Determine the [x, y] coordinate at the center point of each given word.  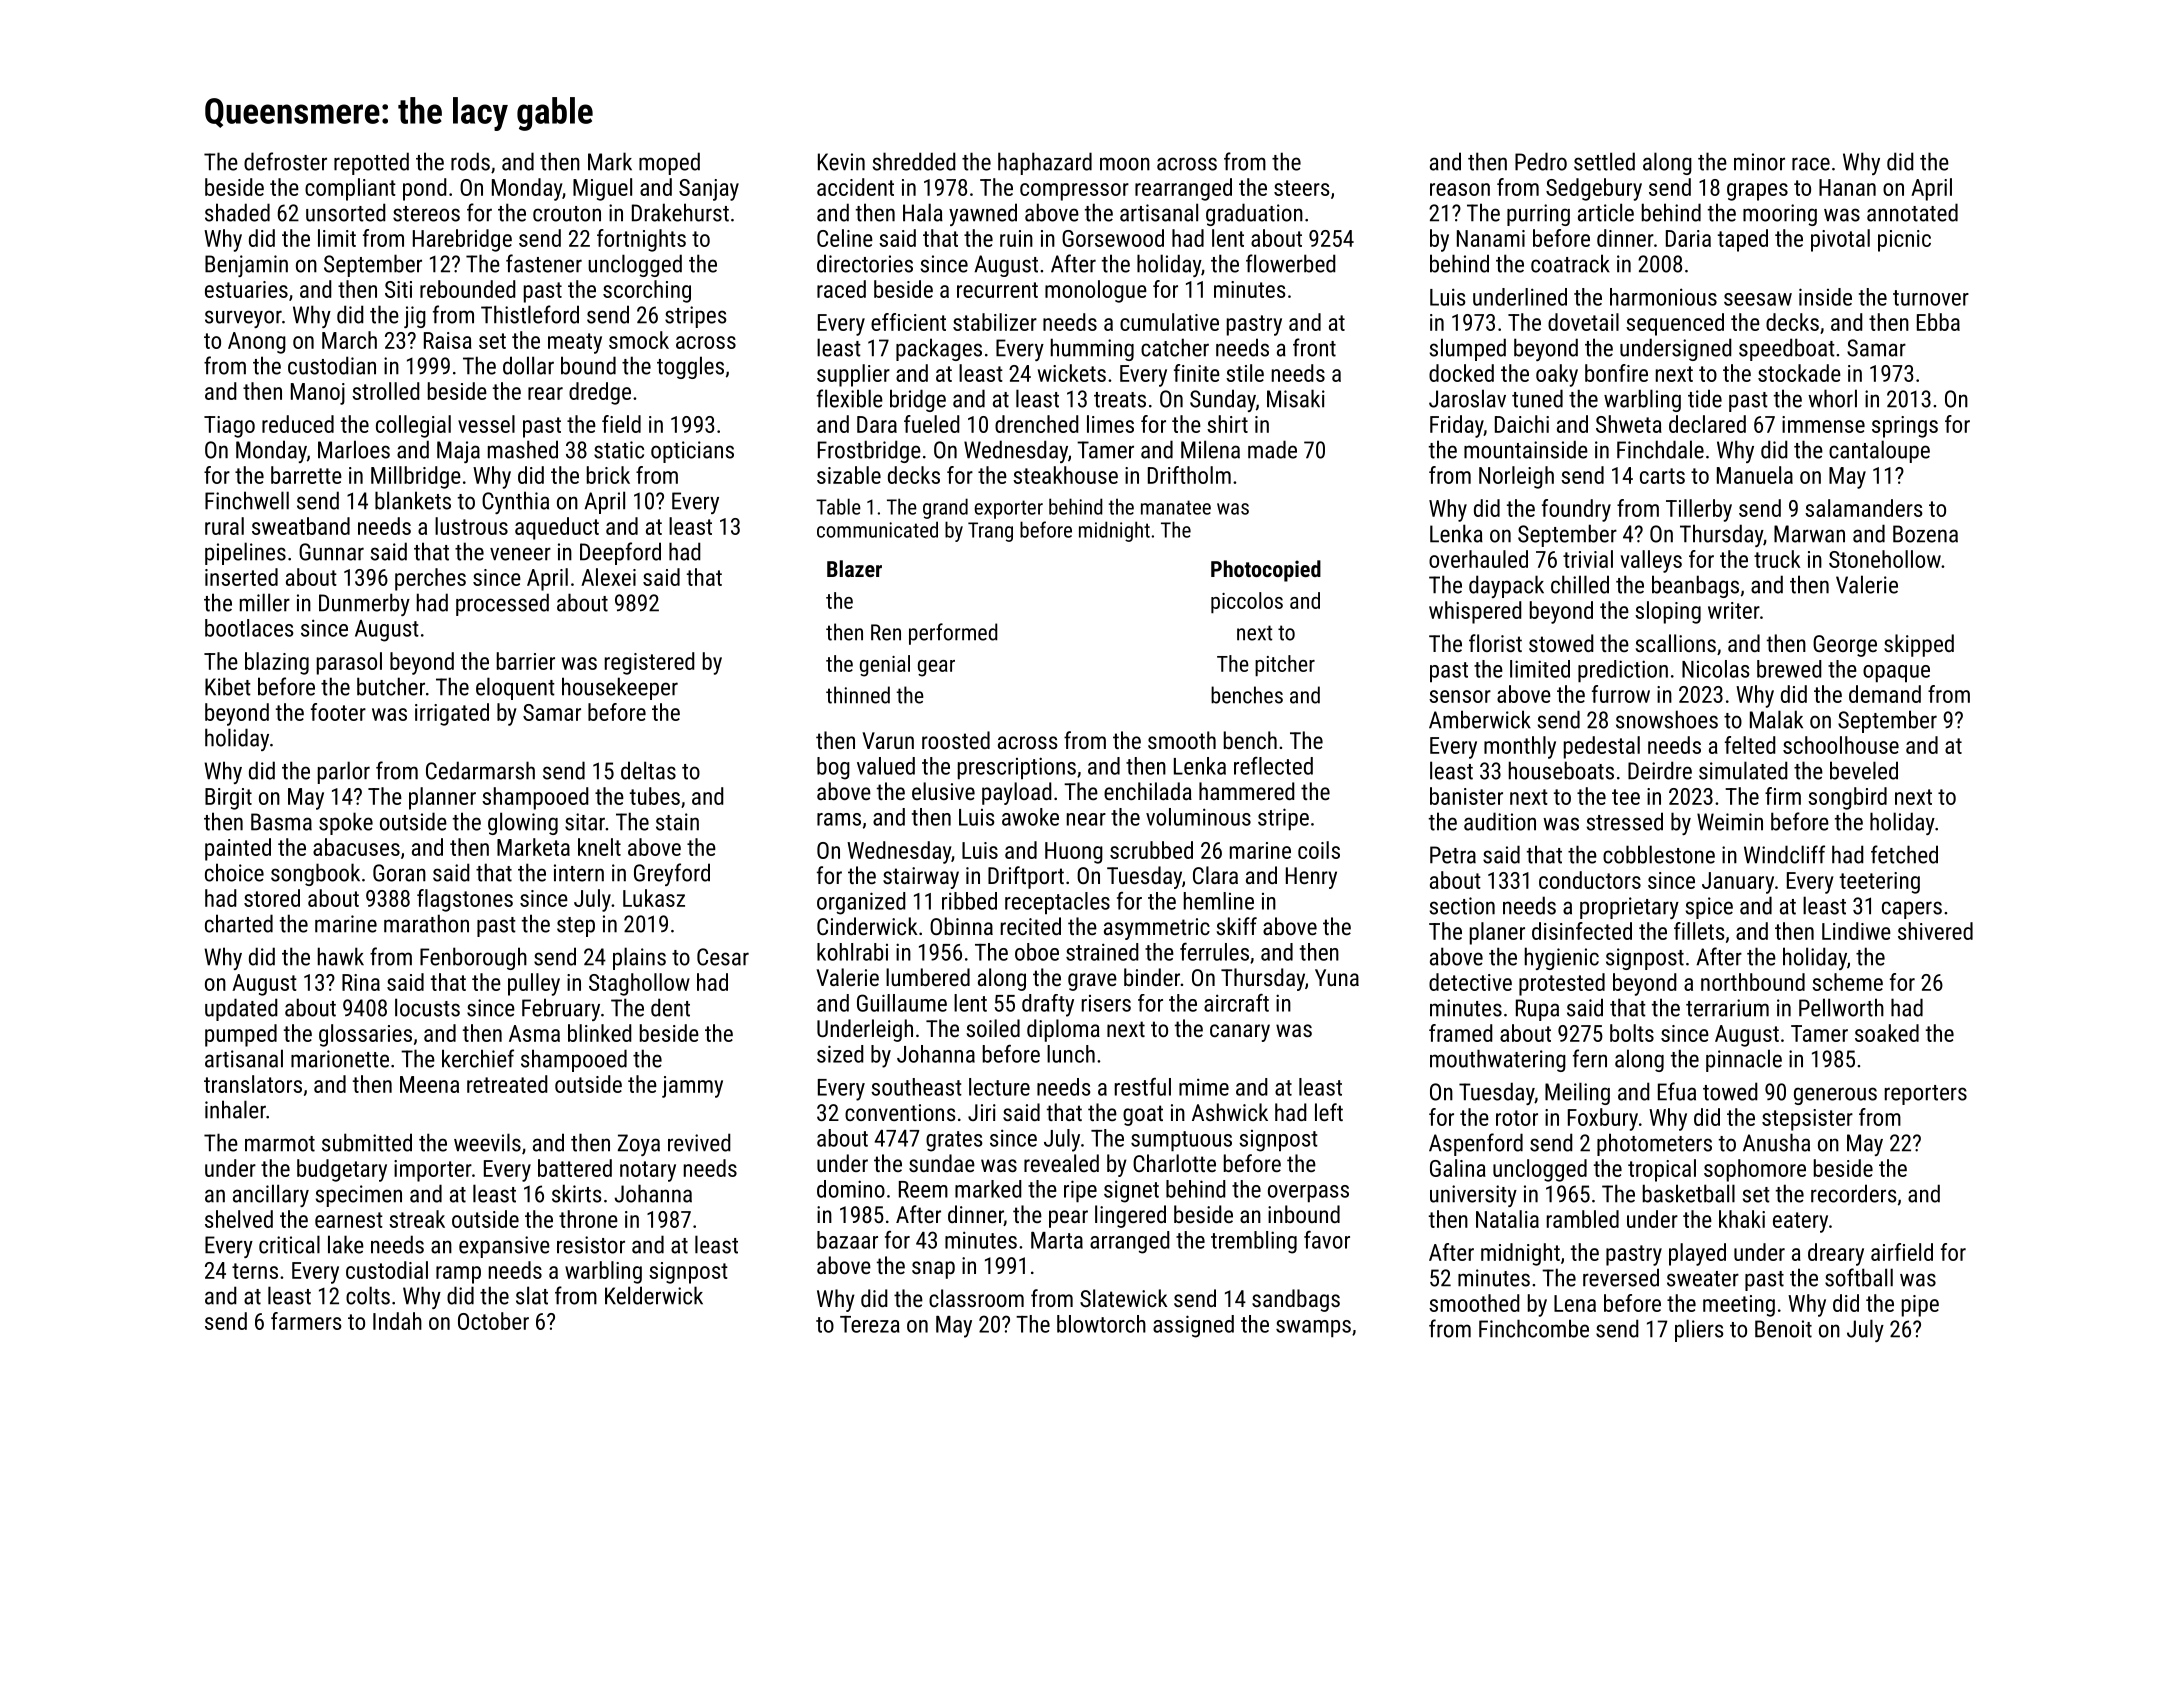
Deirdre [1660, 770]
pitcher [1285, 666]
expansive [504, 1247]
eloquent [515, 688]
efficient [908, 322]
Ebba [1938, 322]
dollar [528, 365]
